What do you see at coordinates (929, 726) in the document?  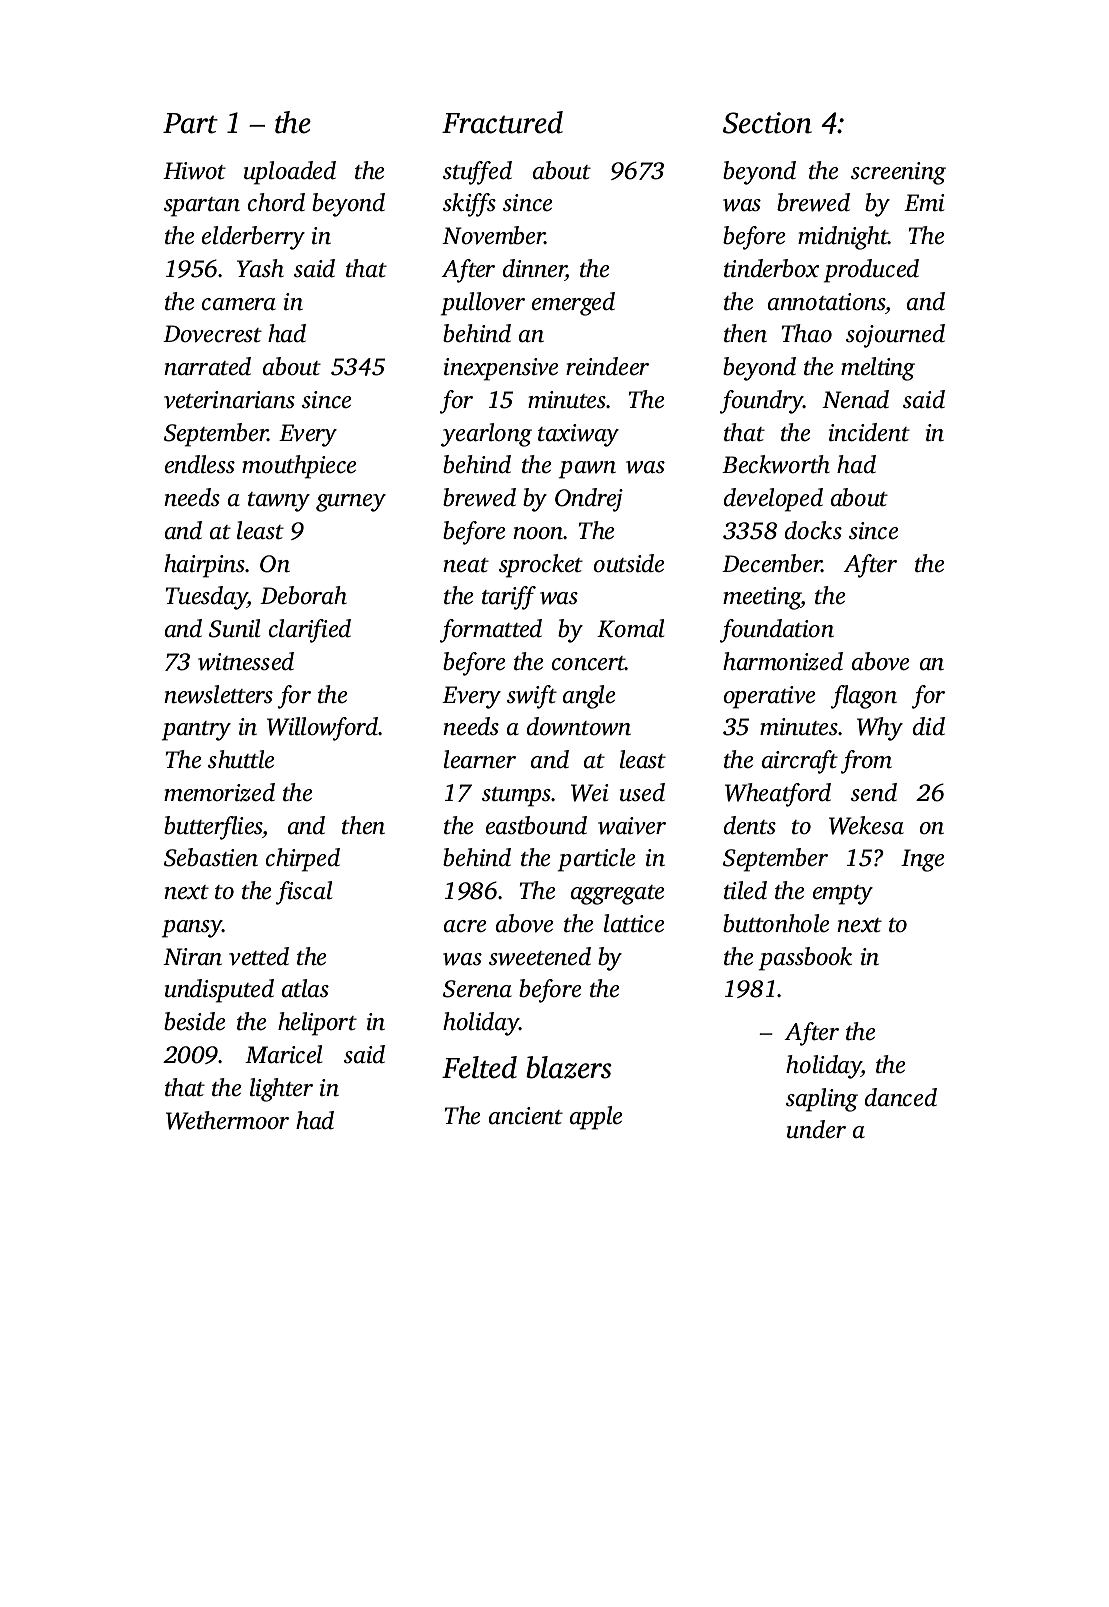 I see `did` at bounding box center [929, 726].
